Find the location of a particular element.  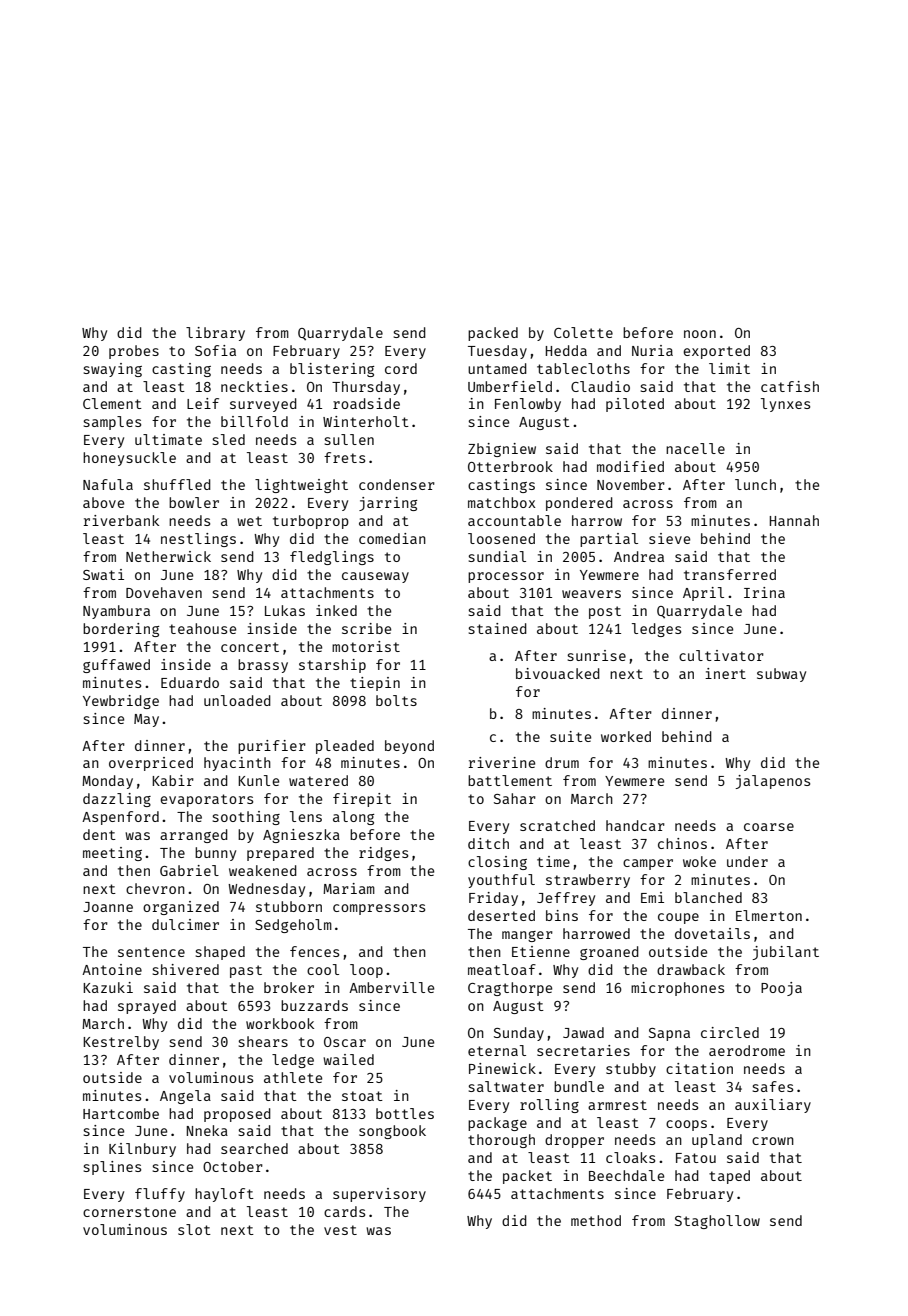

armrest is located at coordinates (617, 1105).
